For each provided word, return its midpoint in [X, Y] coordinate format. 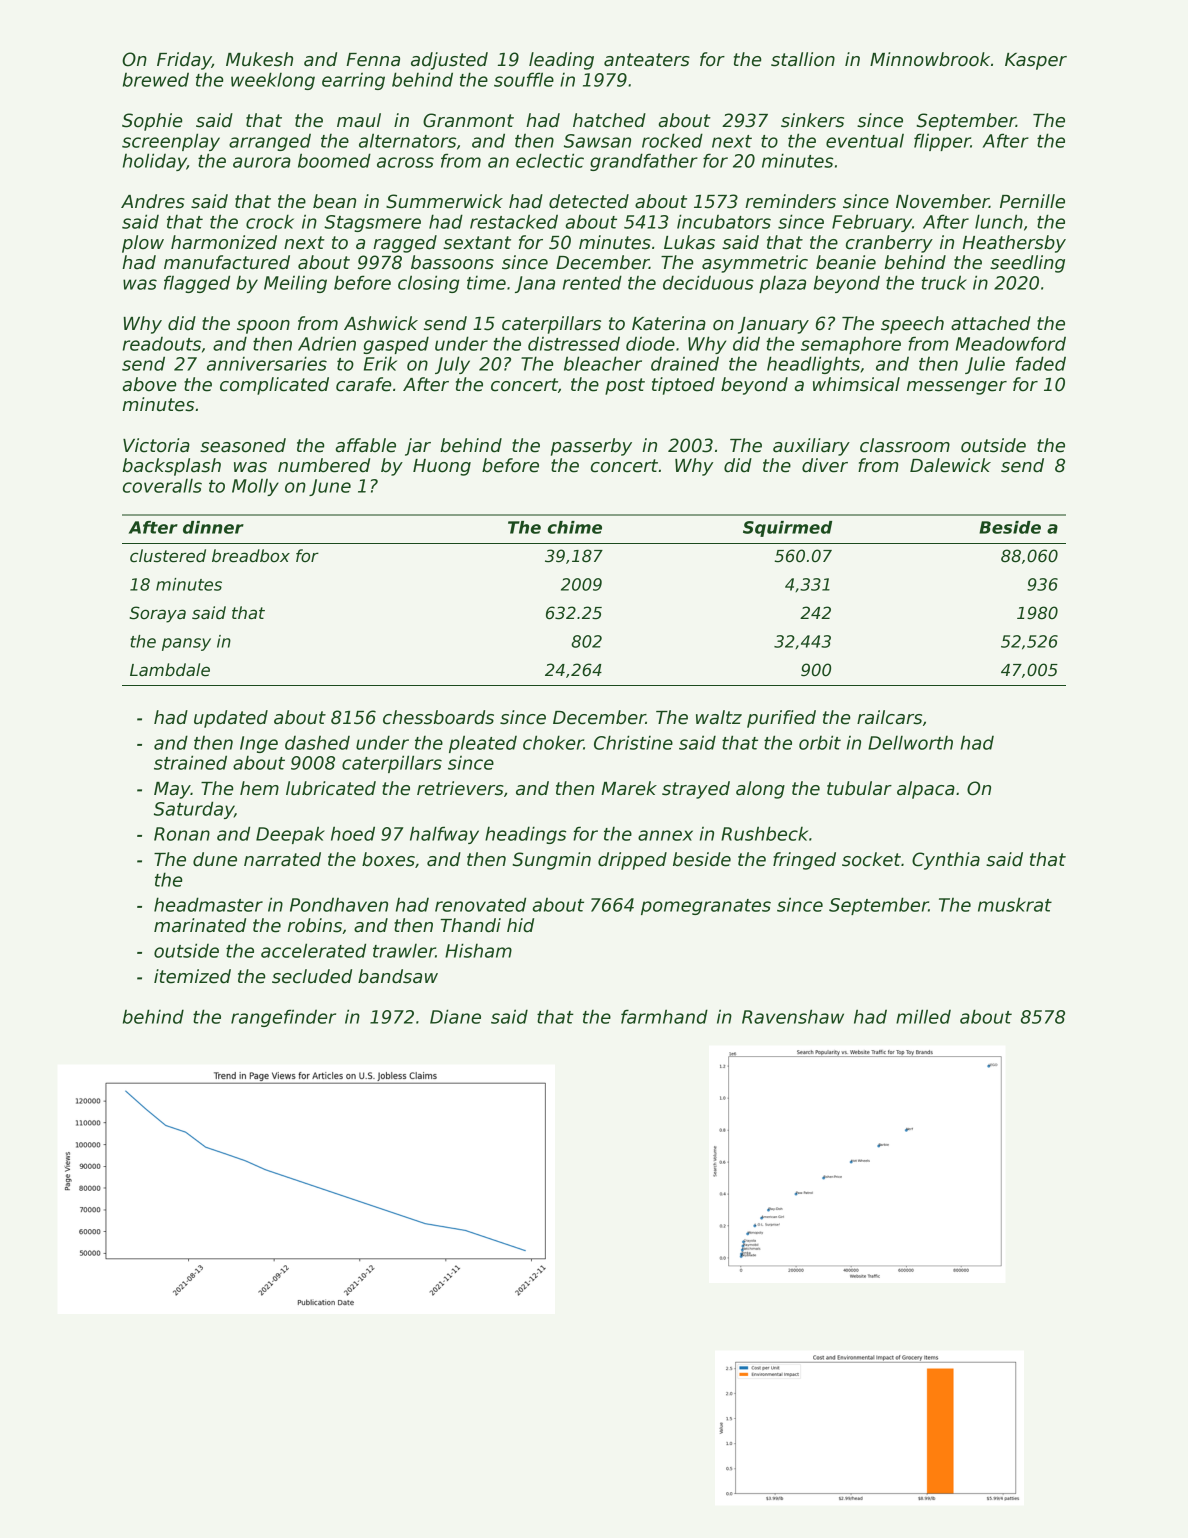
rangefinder [283, 1018]
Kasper [1036, 61]
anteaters [647, 60]
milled [923, 1016]
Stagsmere [372, 223]
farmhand [664, 1016]
